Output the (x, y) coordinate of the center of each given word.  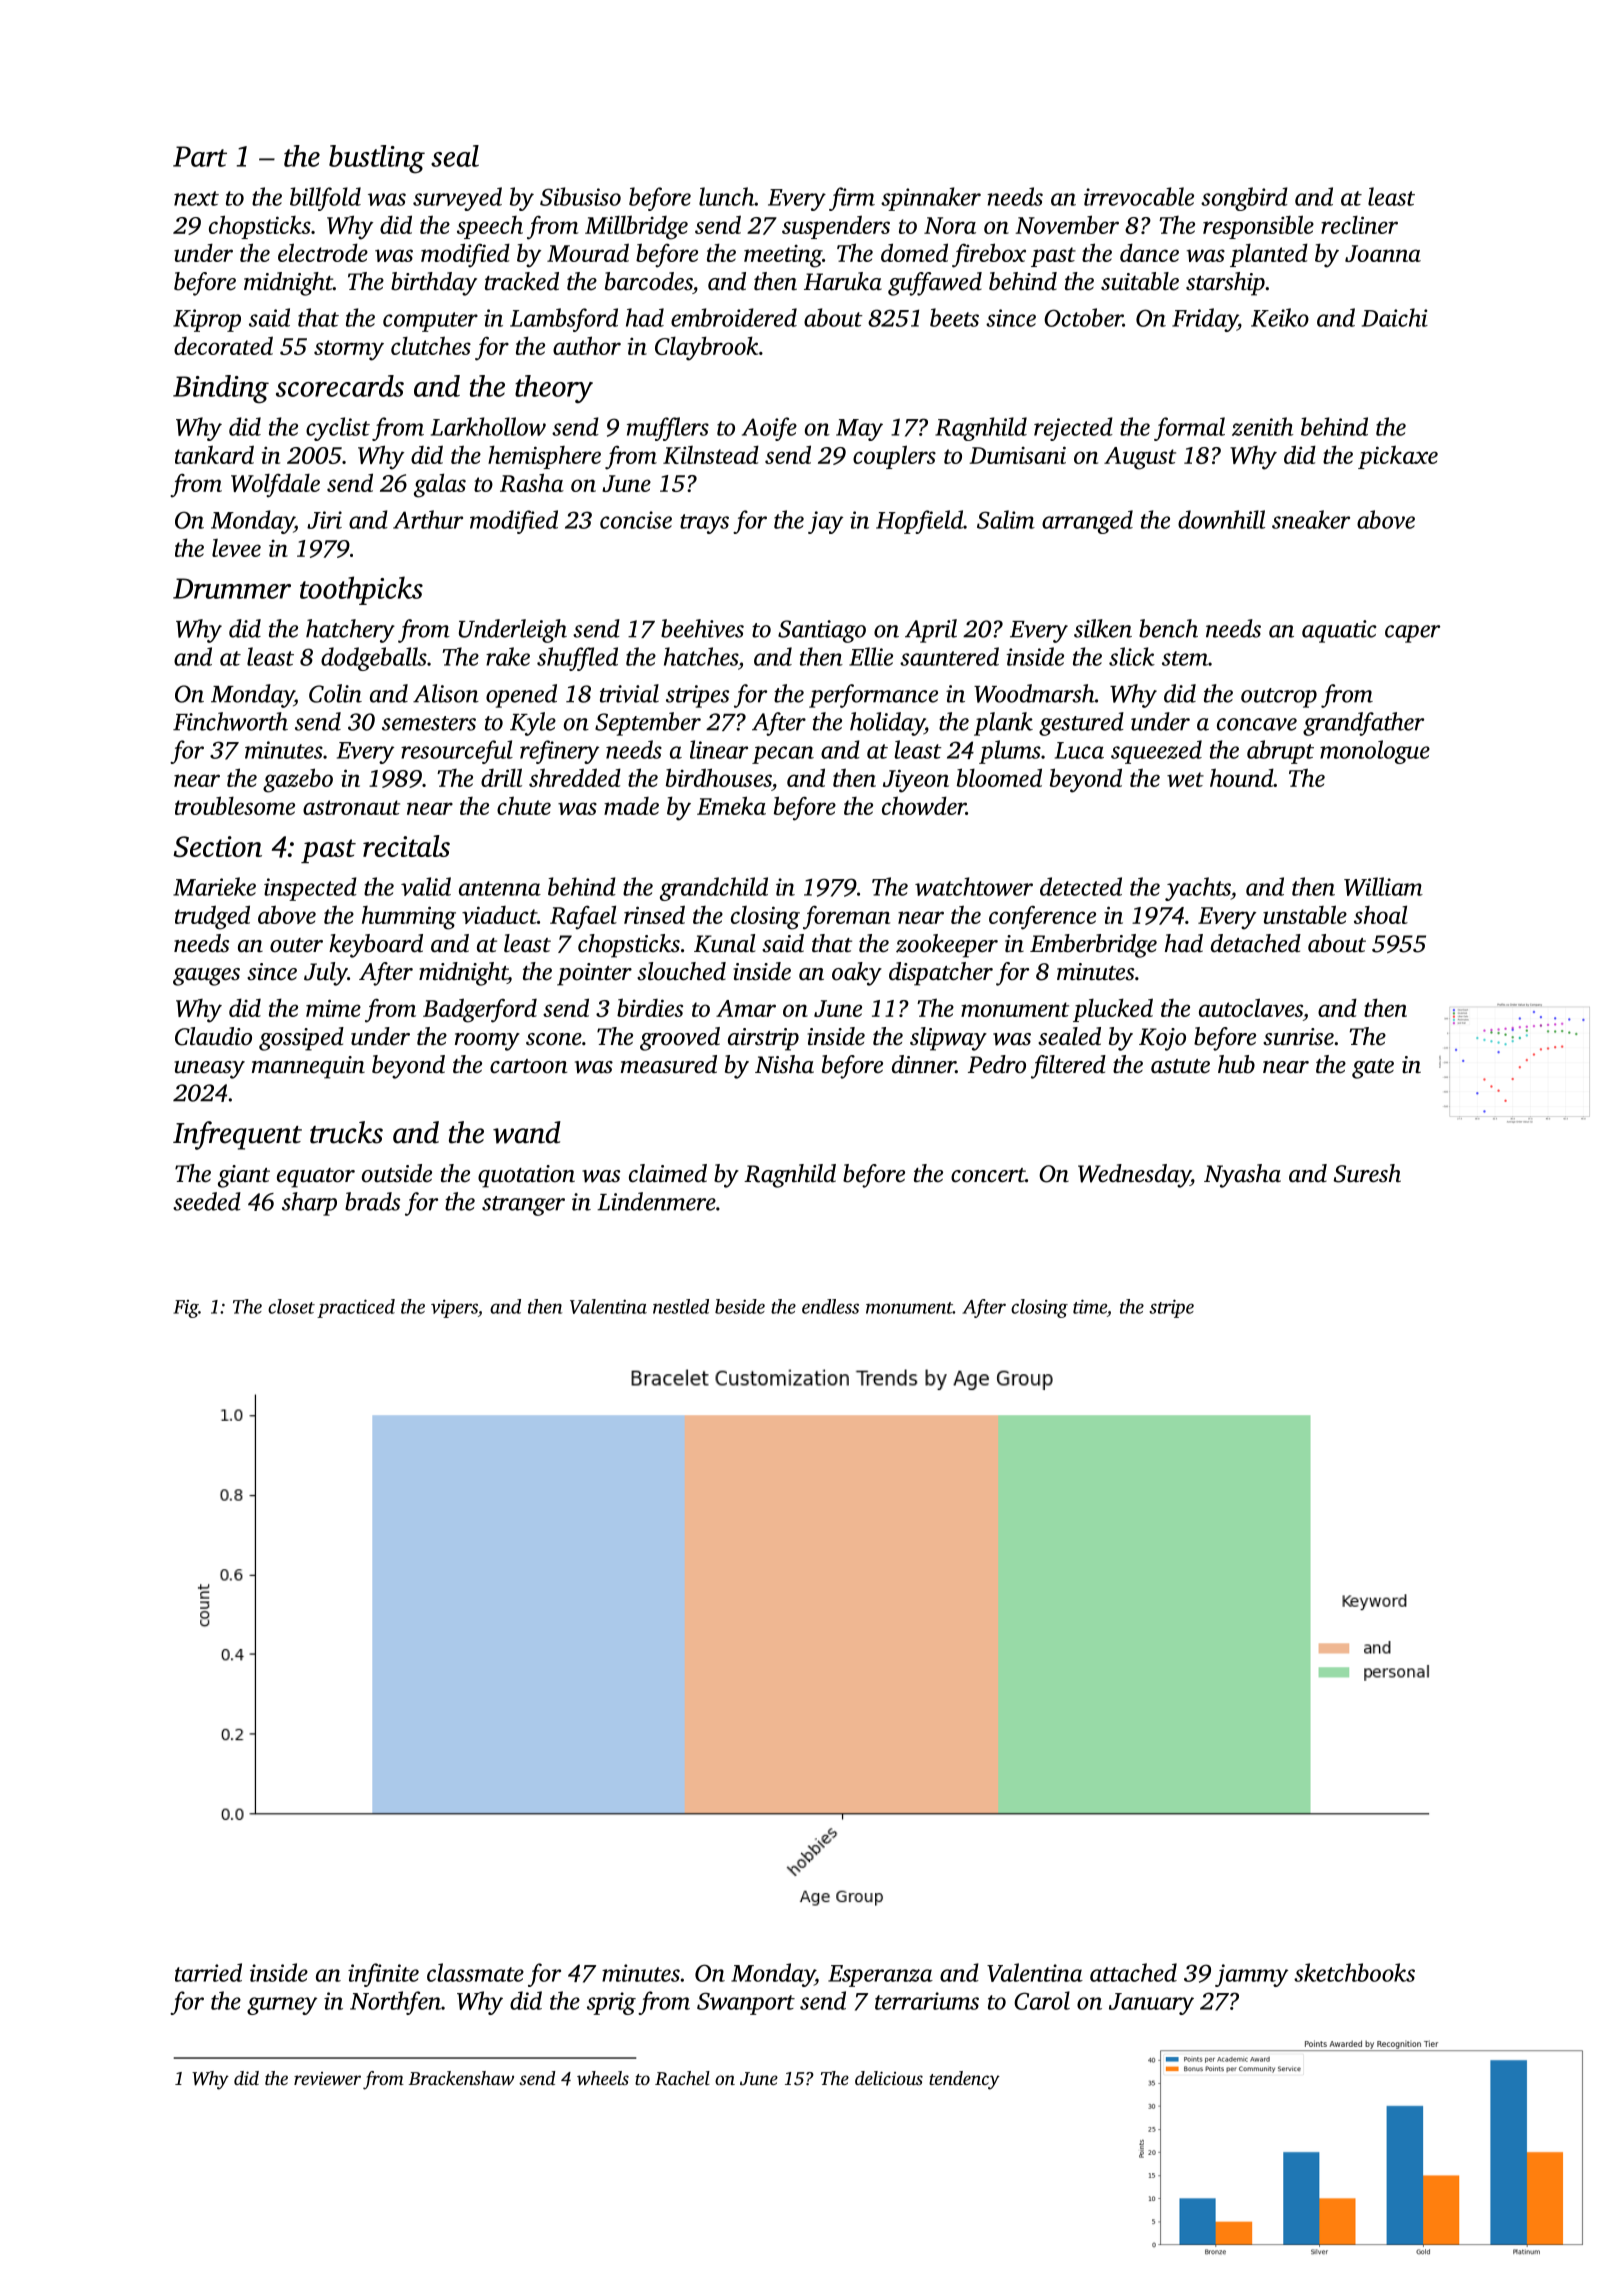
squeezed (1156, 752)
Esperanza (880, 1976)
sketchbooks (1354, 1972)
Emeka (731, 805)
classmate (475, 1972)
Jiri (324, 520)
